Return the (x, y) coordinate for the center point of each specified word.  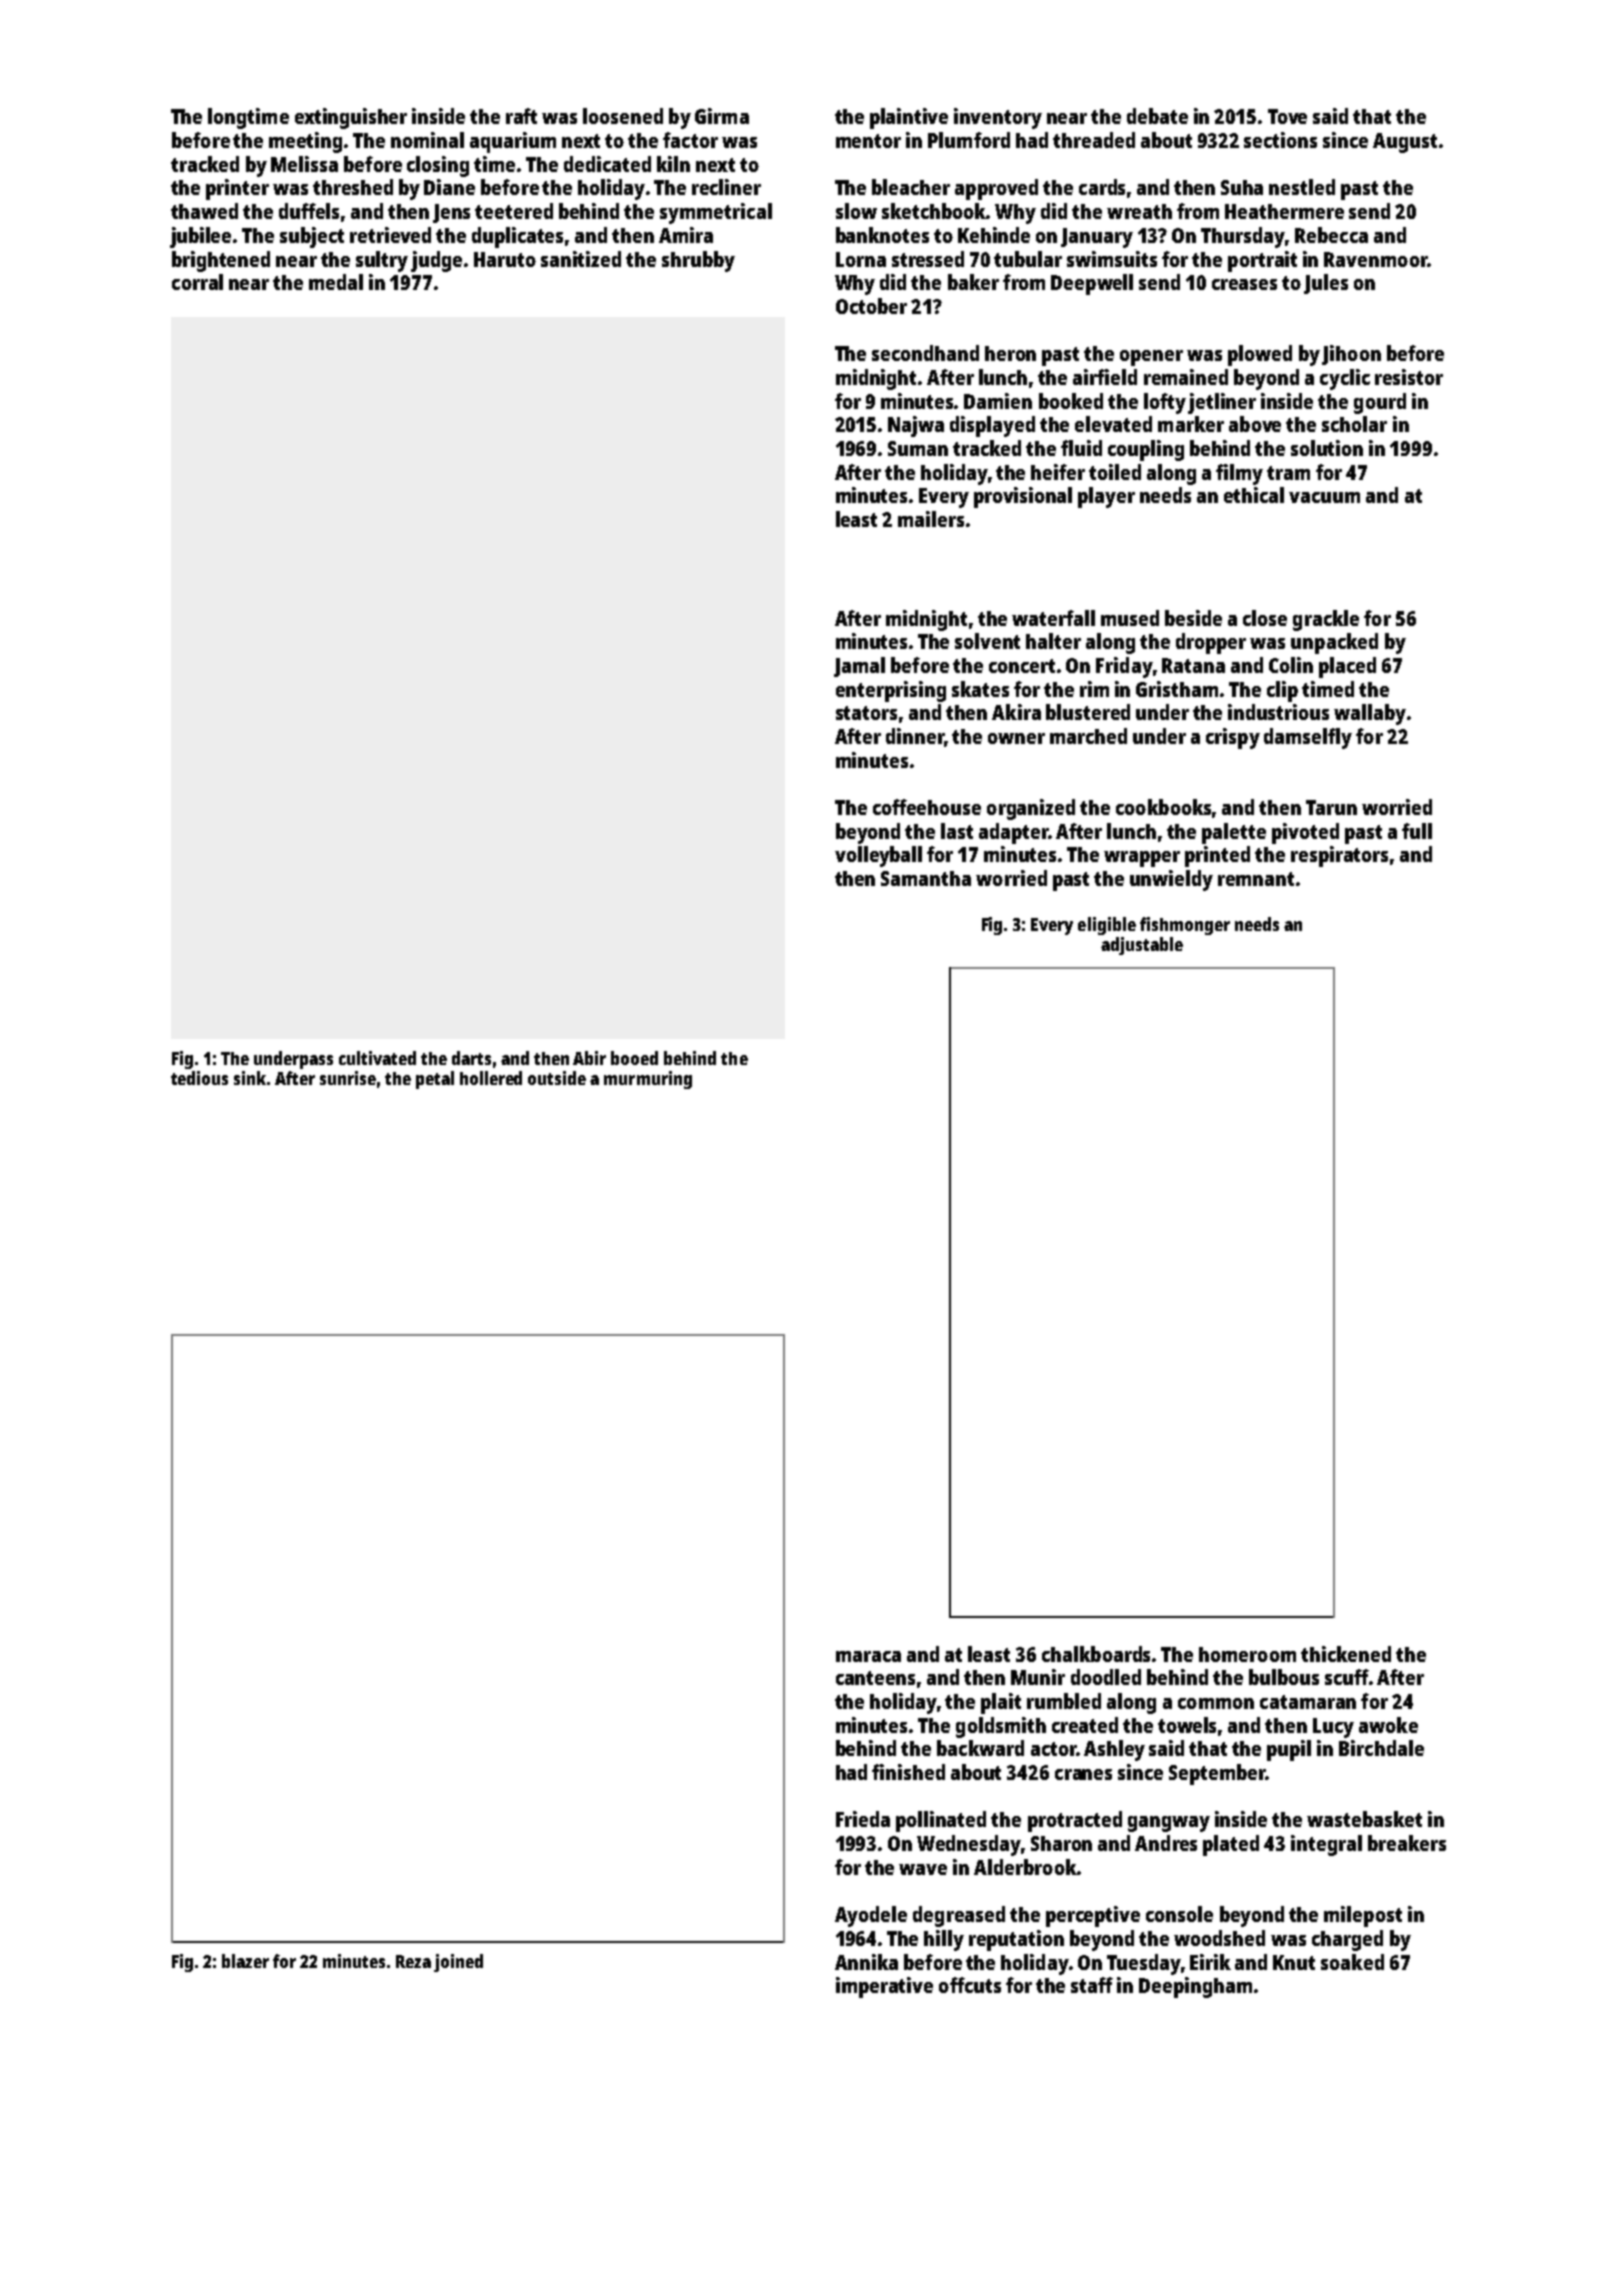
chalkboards (1096, 1654)
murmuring (648, 1080)
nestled (1302, 187)
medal (336, 282)
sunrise (348, 1078)
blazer (245, 1961)
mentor (868, 141)
